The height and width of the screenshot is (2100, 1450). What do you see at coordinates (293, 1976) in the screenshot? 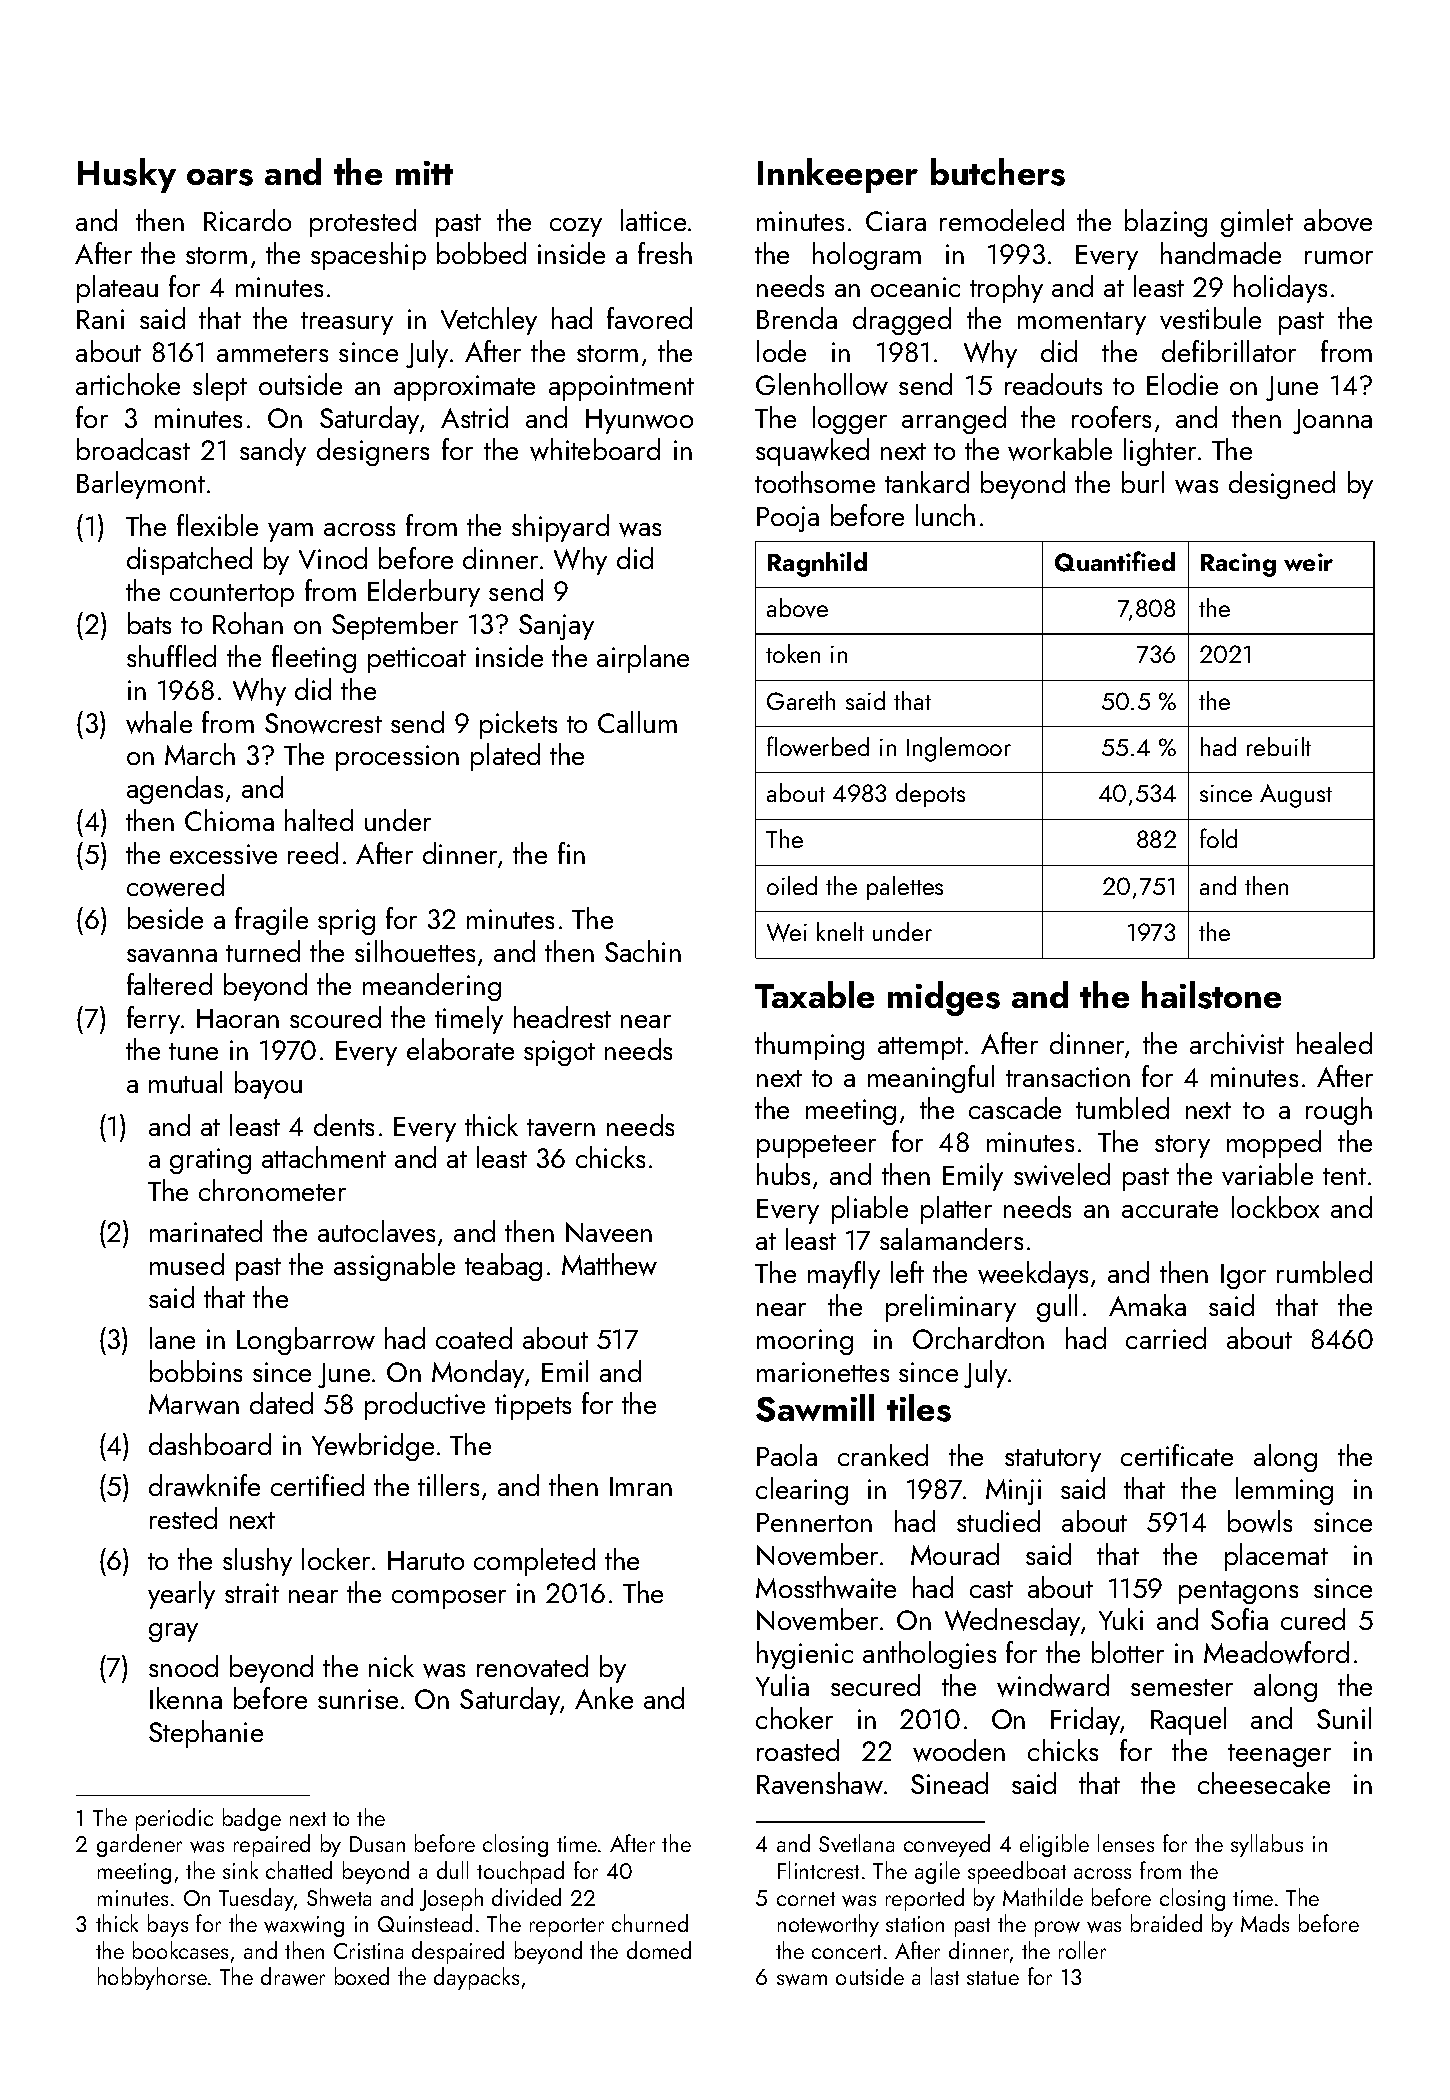
I see `drawer` at bounding box center [293, 1976].
